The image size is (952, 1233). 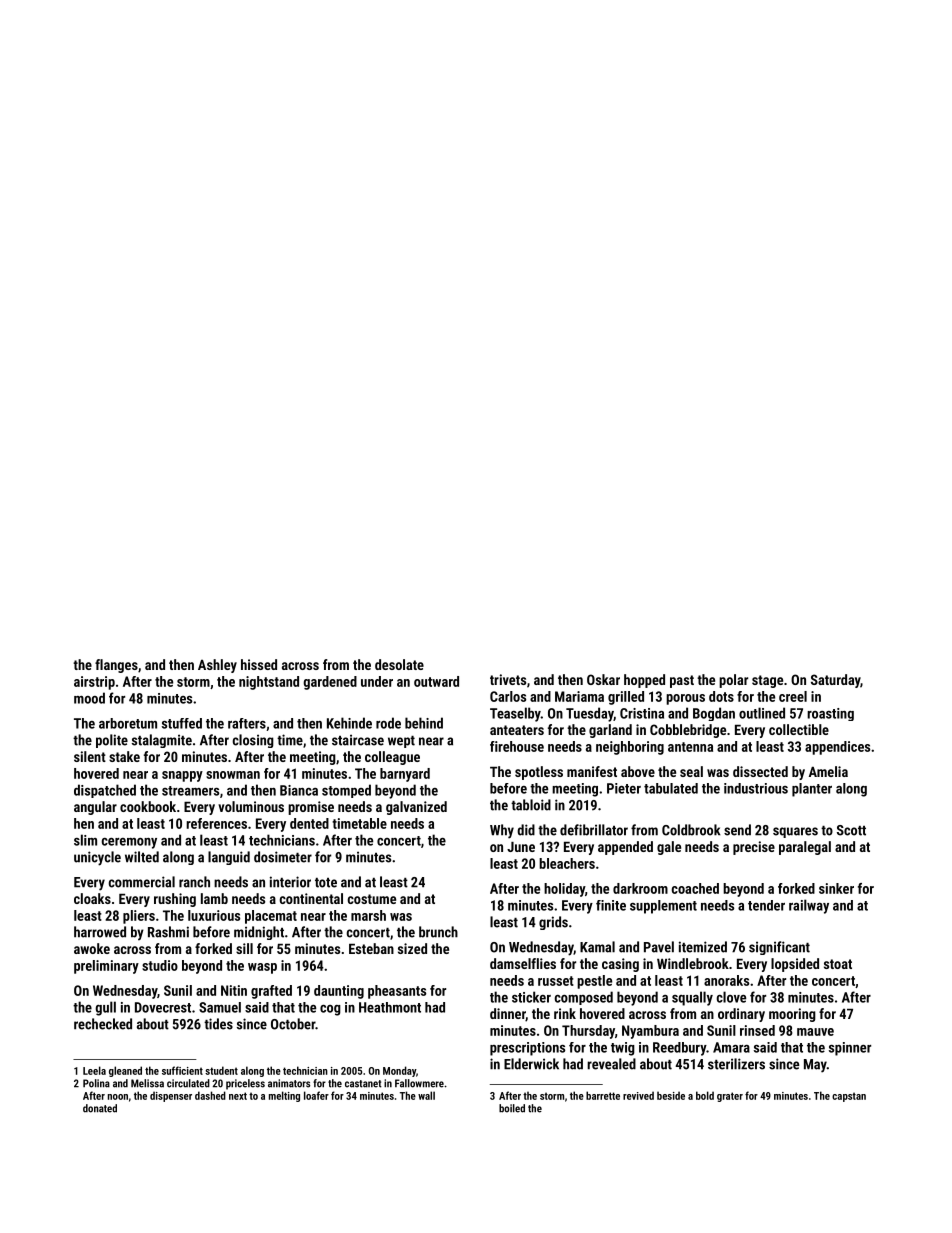 What do you see at coordinates (523, 963) in the image?
I see `damselflies` at bounding box center [523, 963].
